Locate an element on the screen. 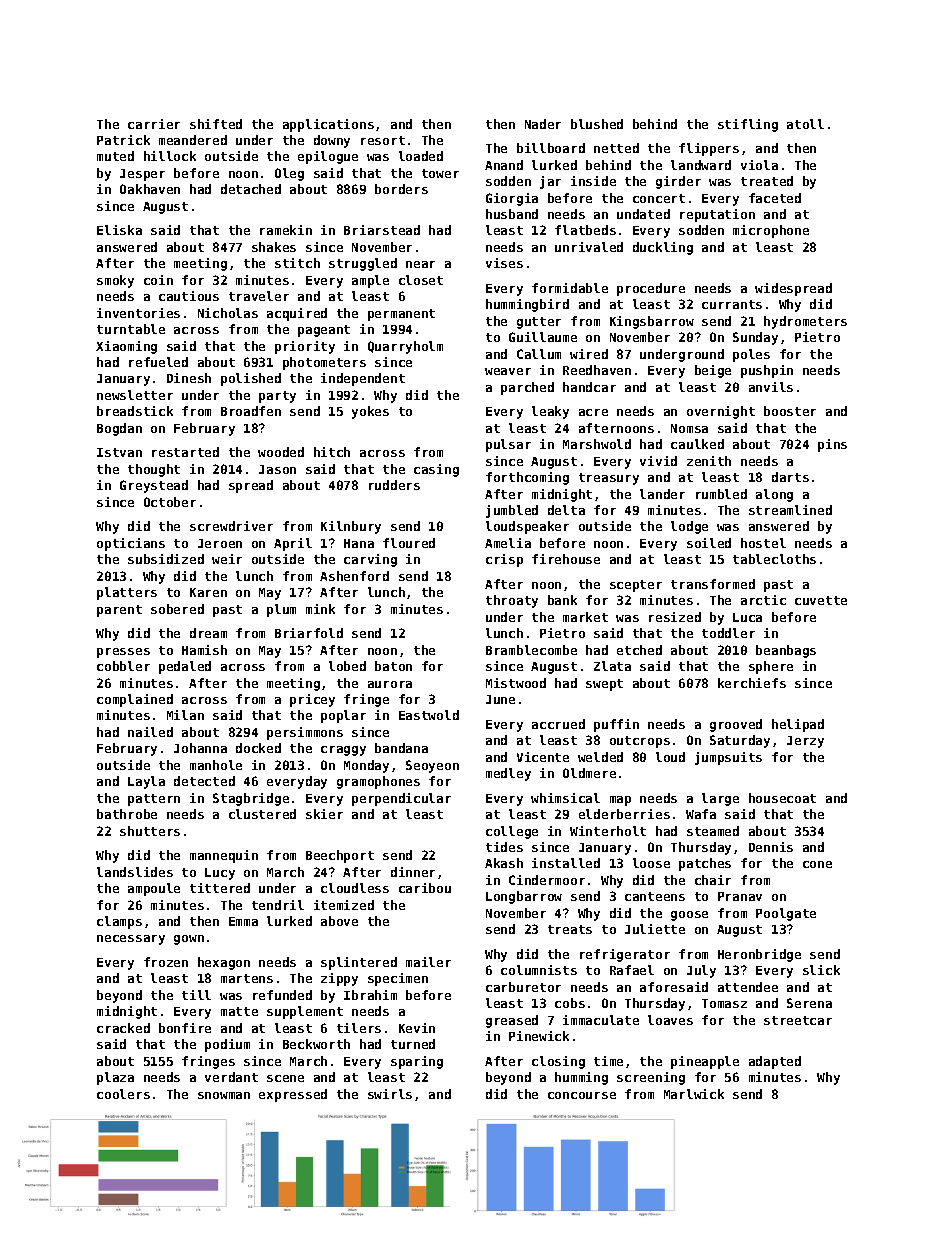 This screenshot has width=952, height=1233. casing is located at coordinates (436, 470).
